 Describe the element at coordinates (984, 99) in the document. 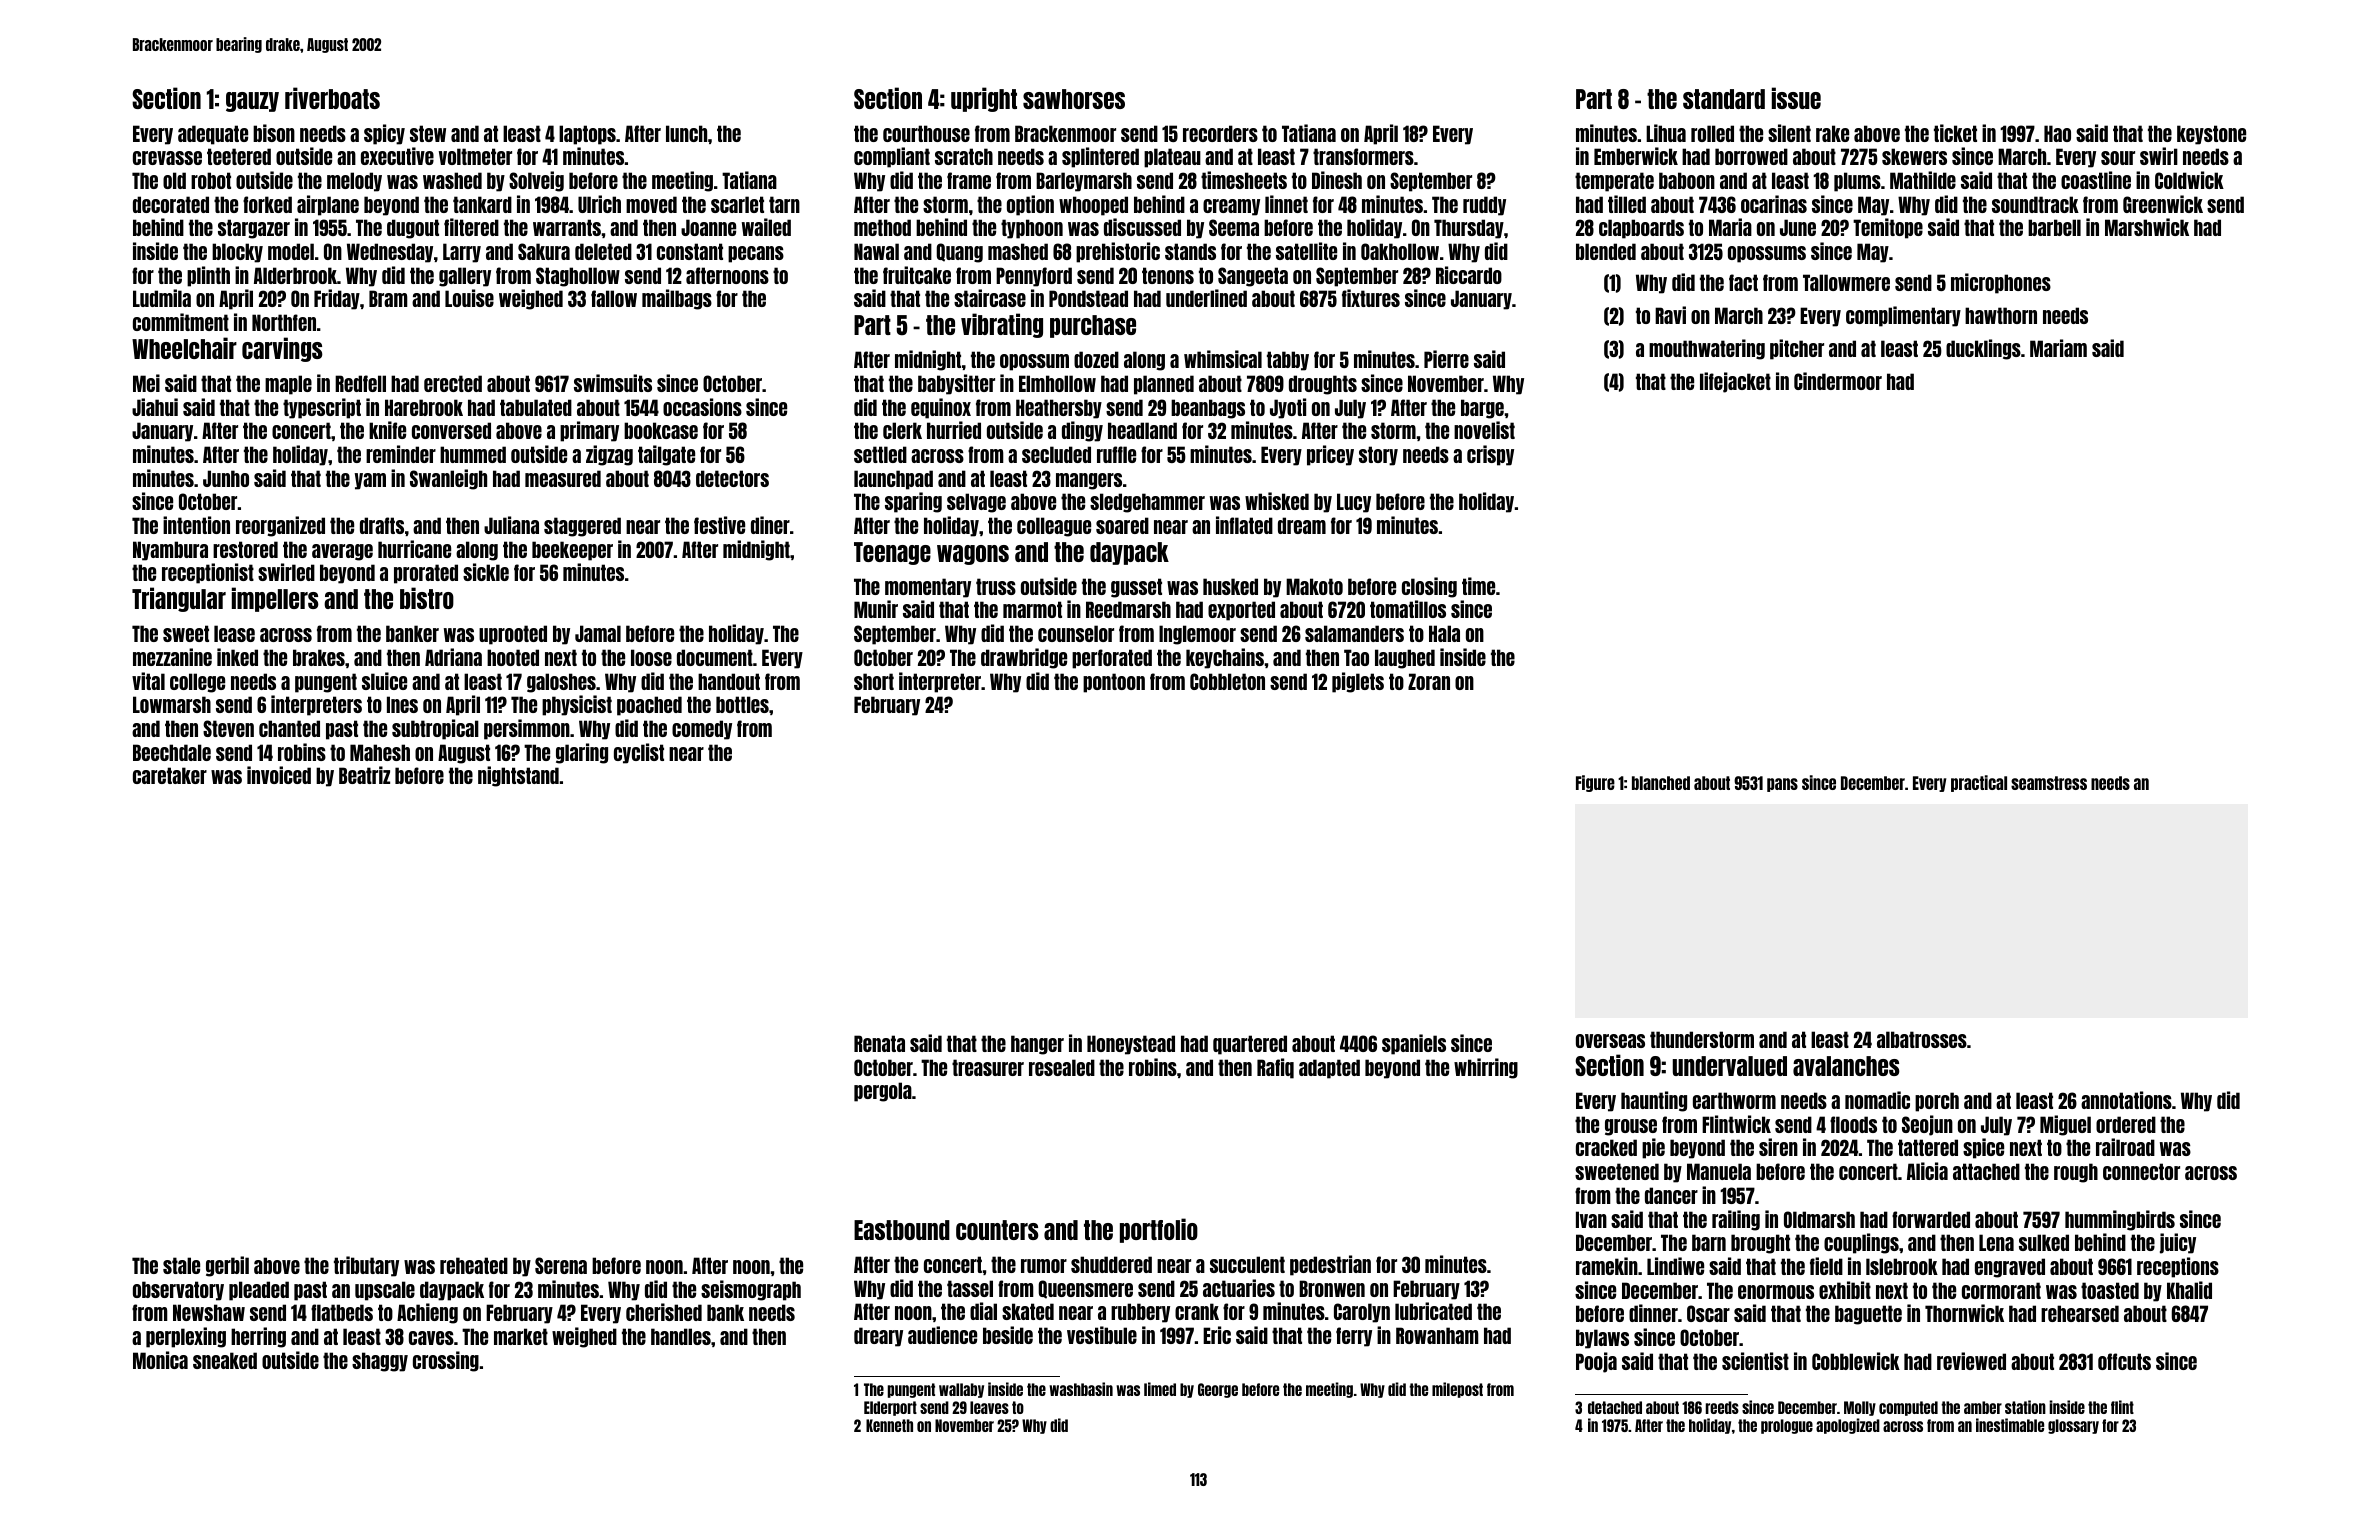

I see `upright` at that location.
